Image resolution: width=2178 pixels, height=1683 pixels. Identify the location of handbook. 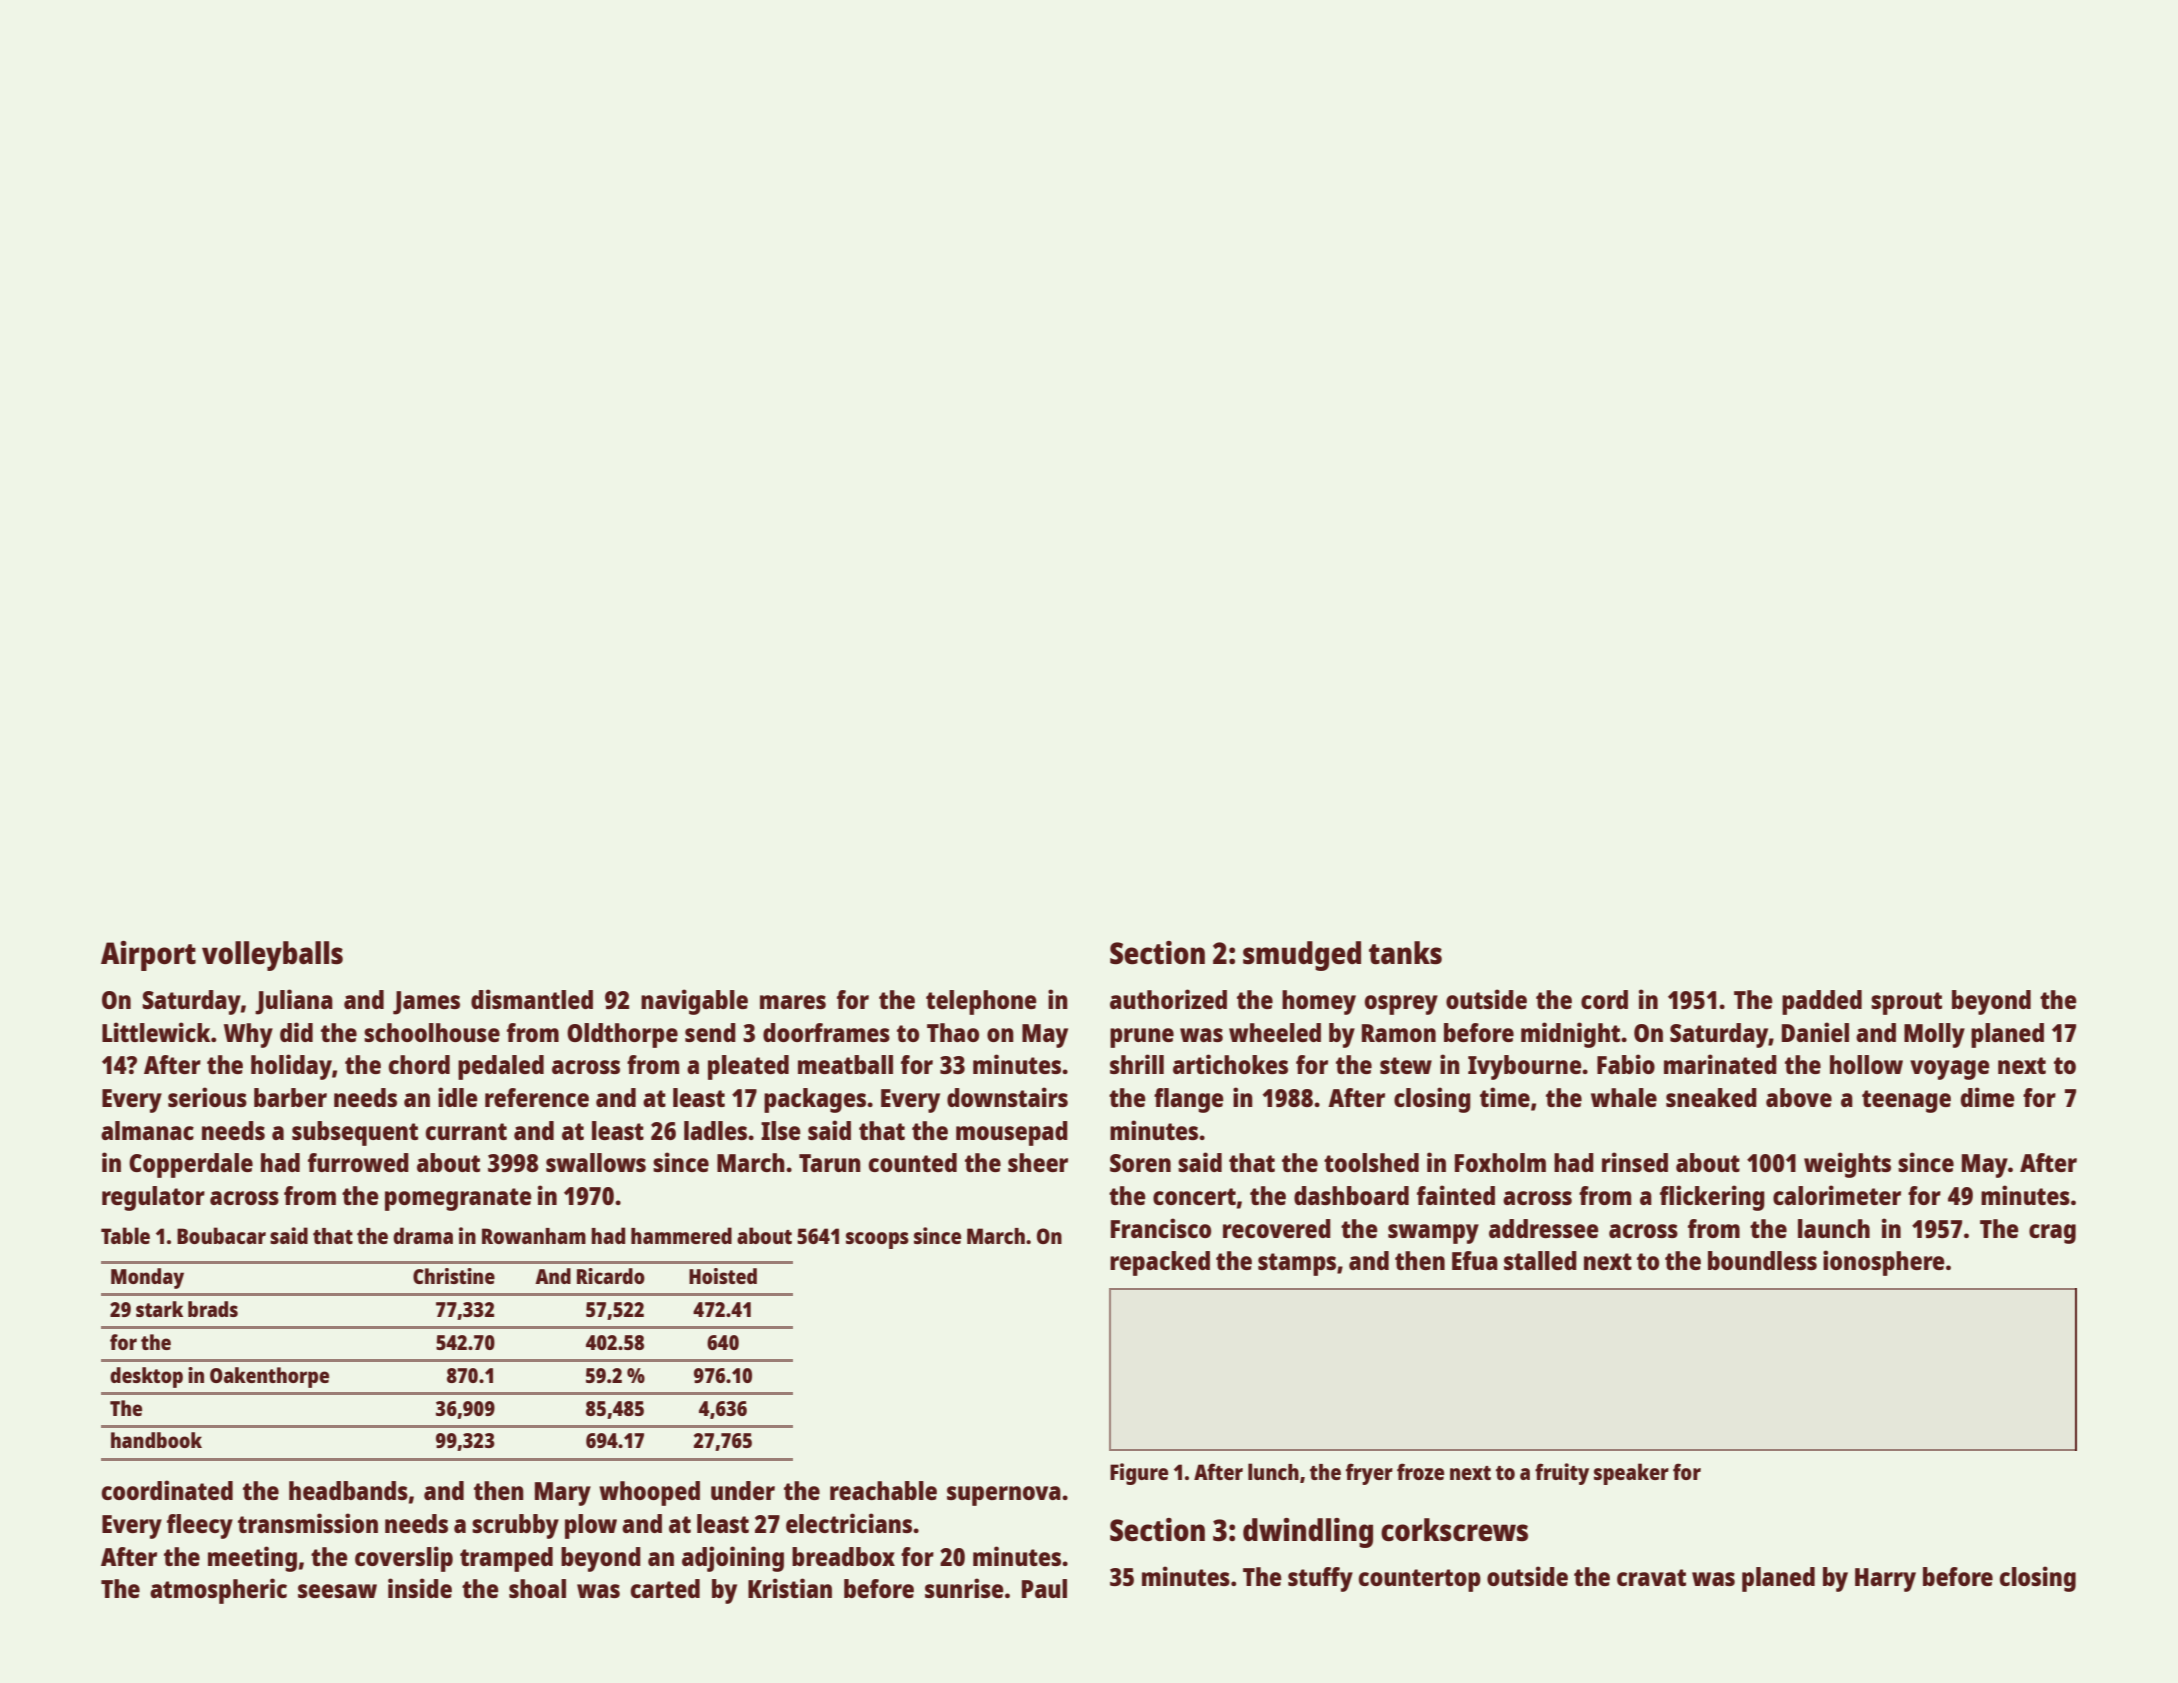
(156, 1440).
